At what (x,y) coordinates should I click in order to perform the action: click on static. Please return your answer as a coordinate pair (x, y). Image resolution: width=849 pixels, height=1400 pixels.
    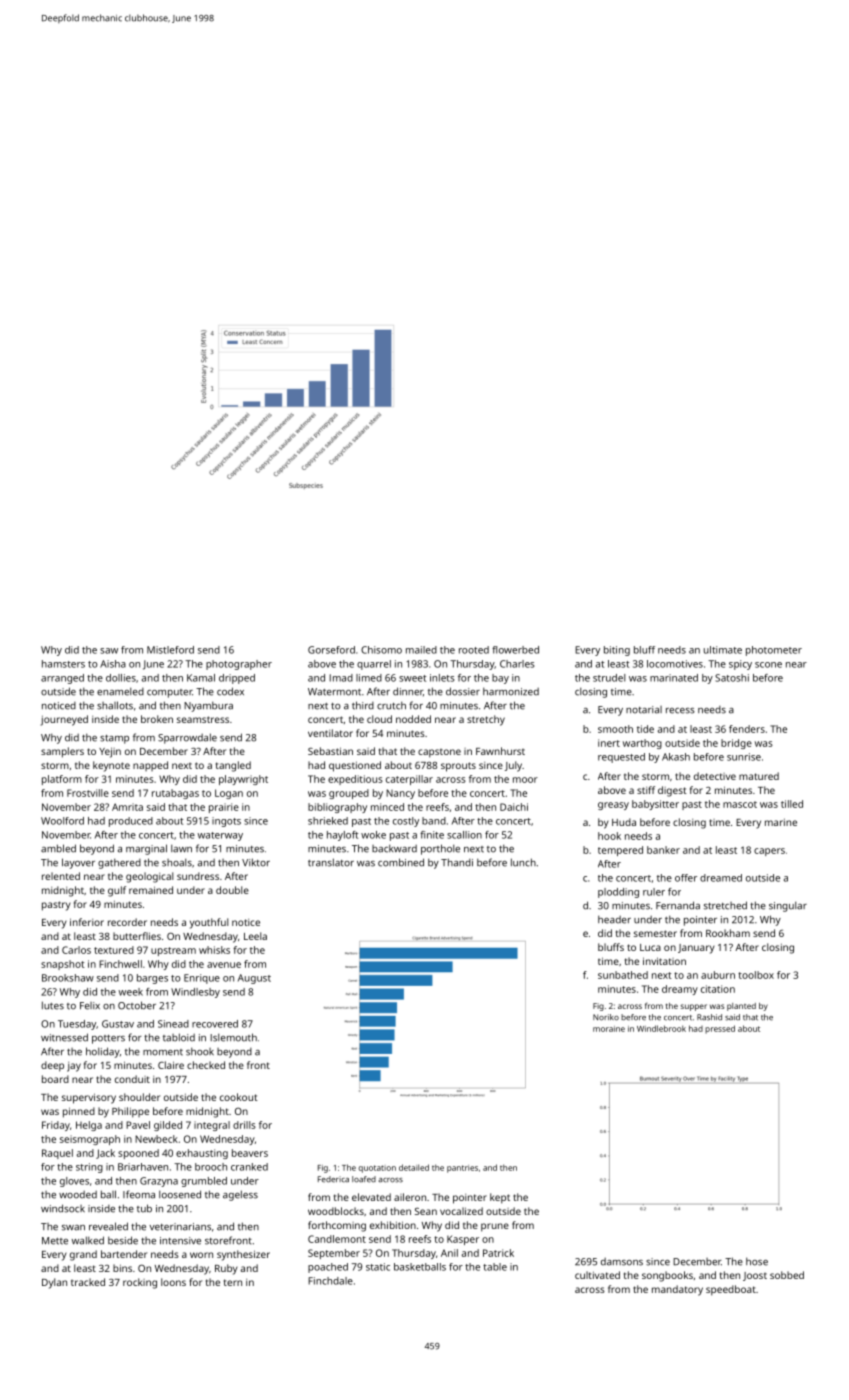
    Looking at the image, I should click on (378, 1267).
